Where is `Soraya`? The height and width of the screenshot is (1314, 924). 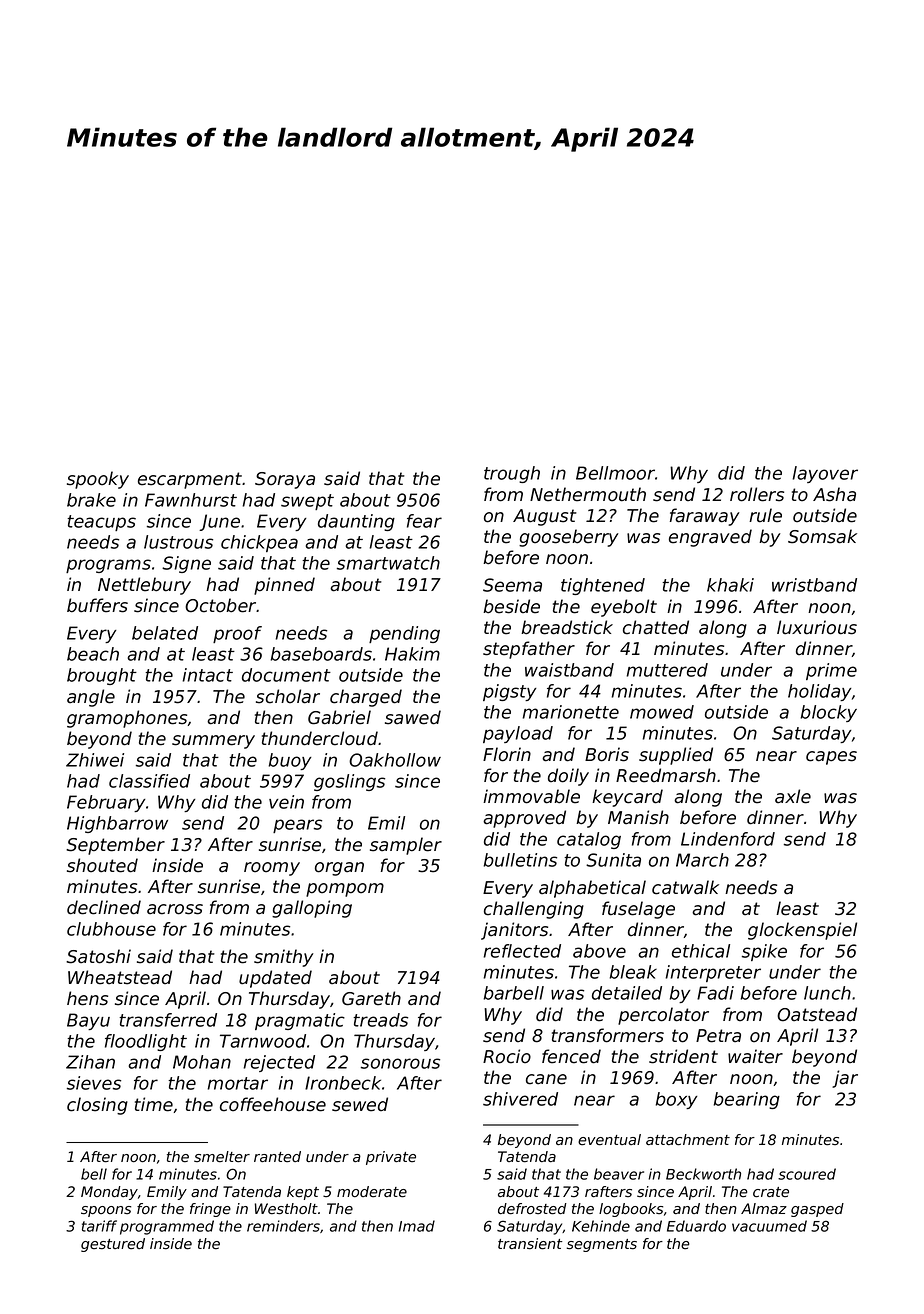
Soraya is located at coordinates (285, 480).
